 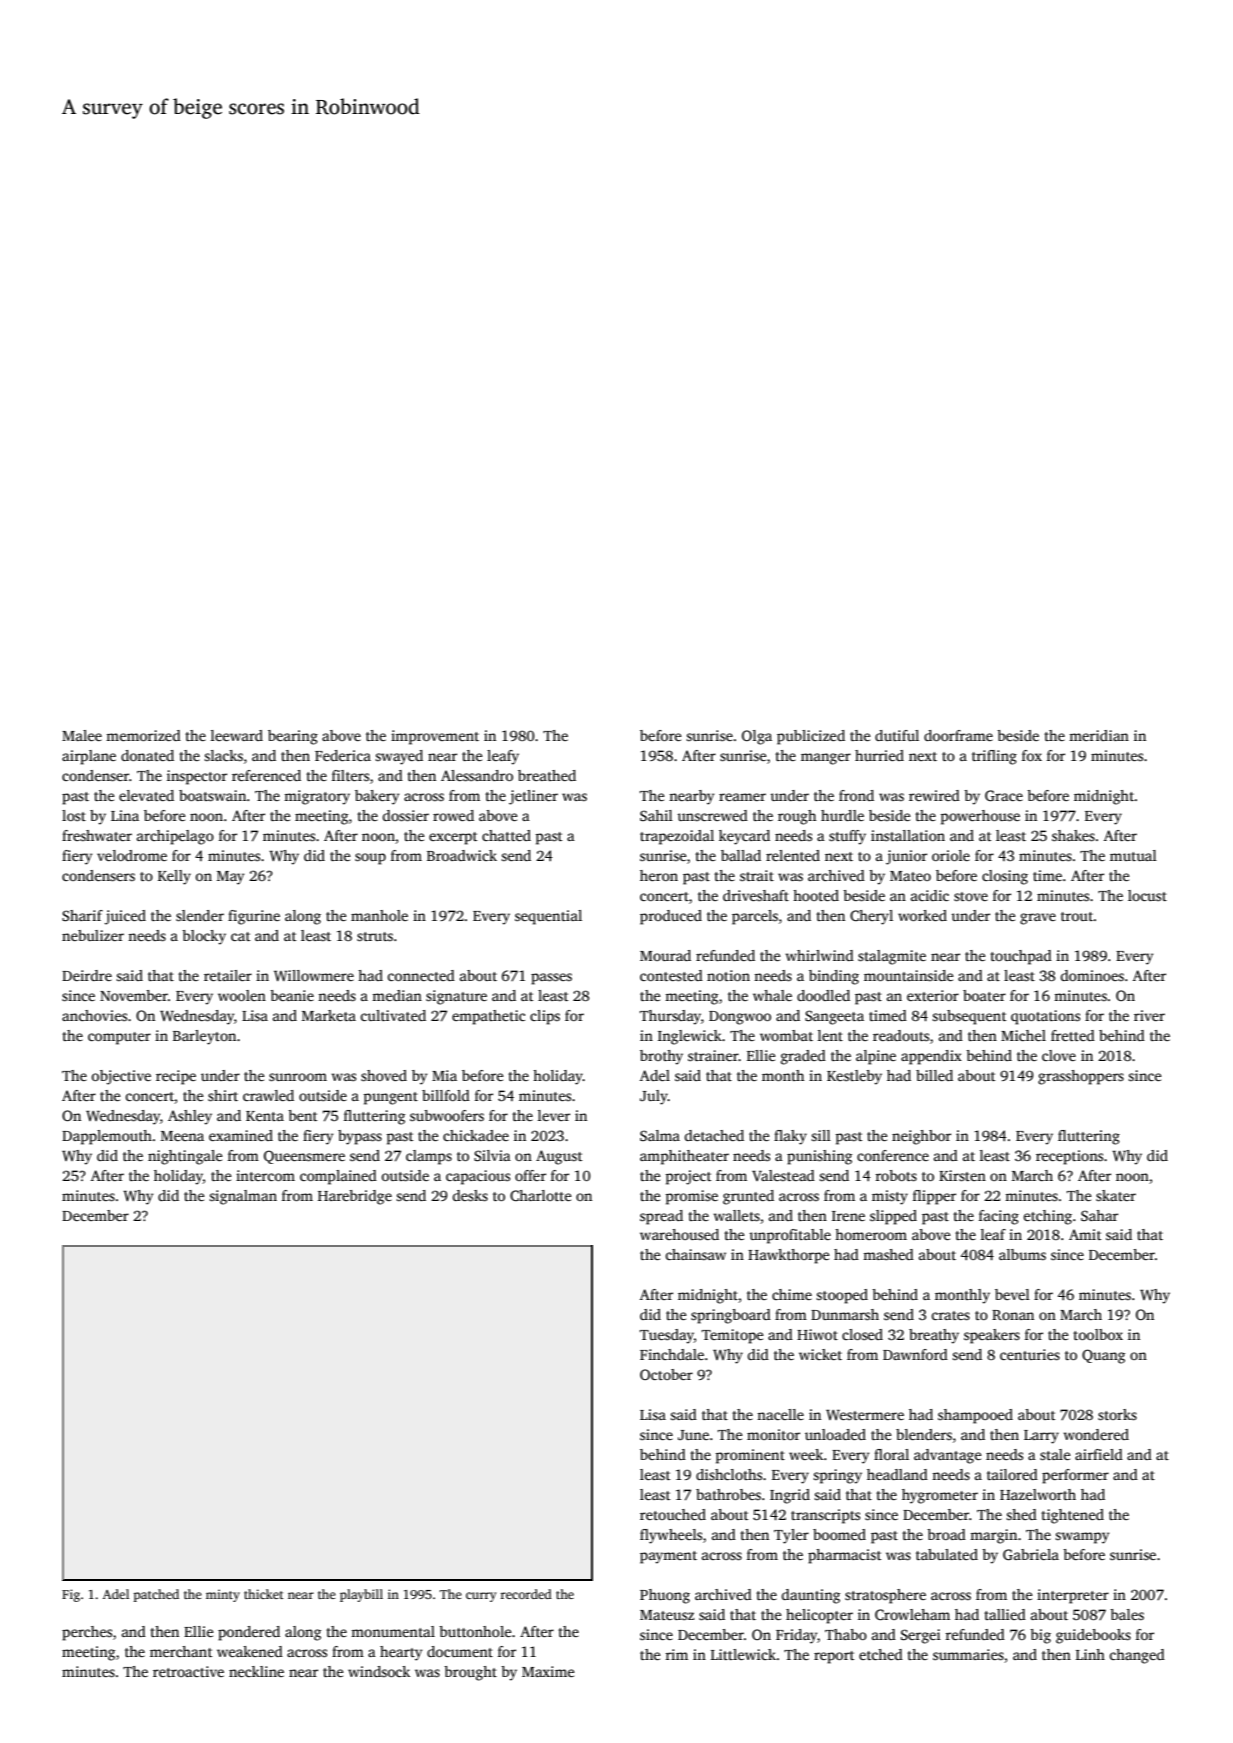 What do you see at coordinates (755, 917) in the document?
I see `parcels` at bounding box center [755, 917].
